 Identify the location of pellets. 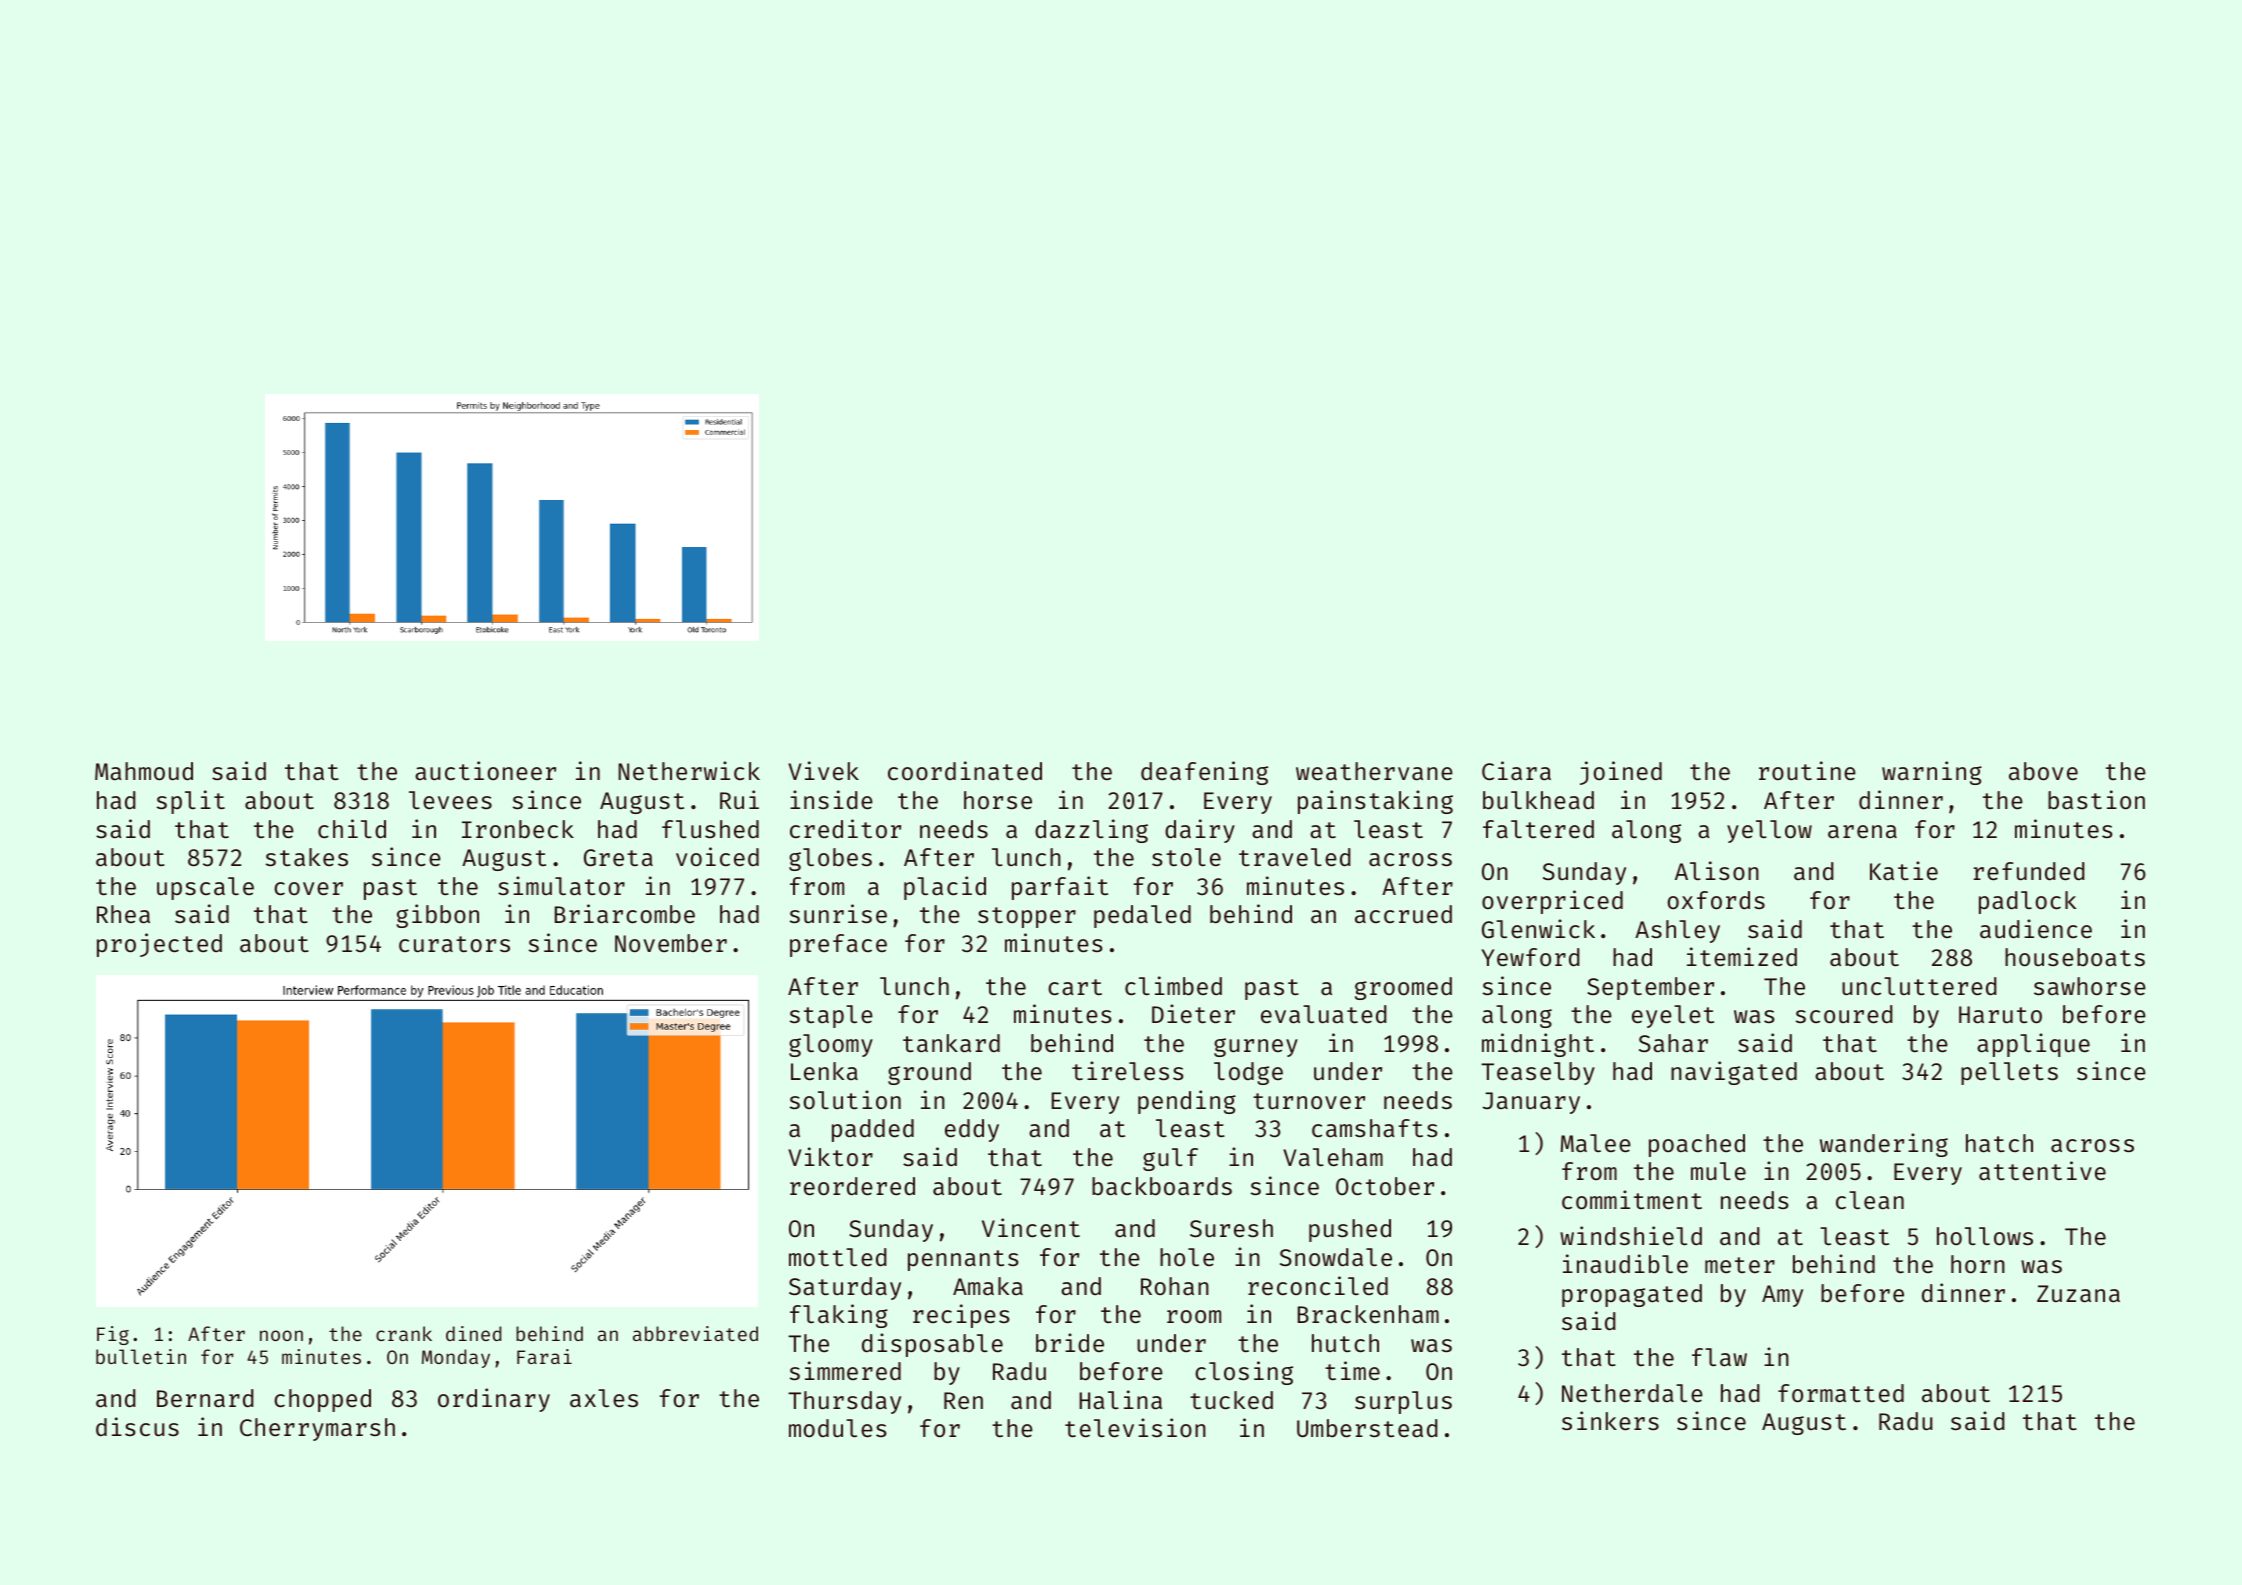
(2009, 1073).
